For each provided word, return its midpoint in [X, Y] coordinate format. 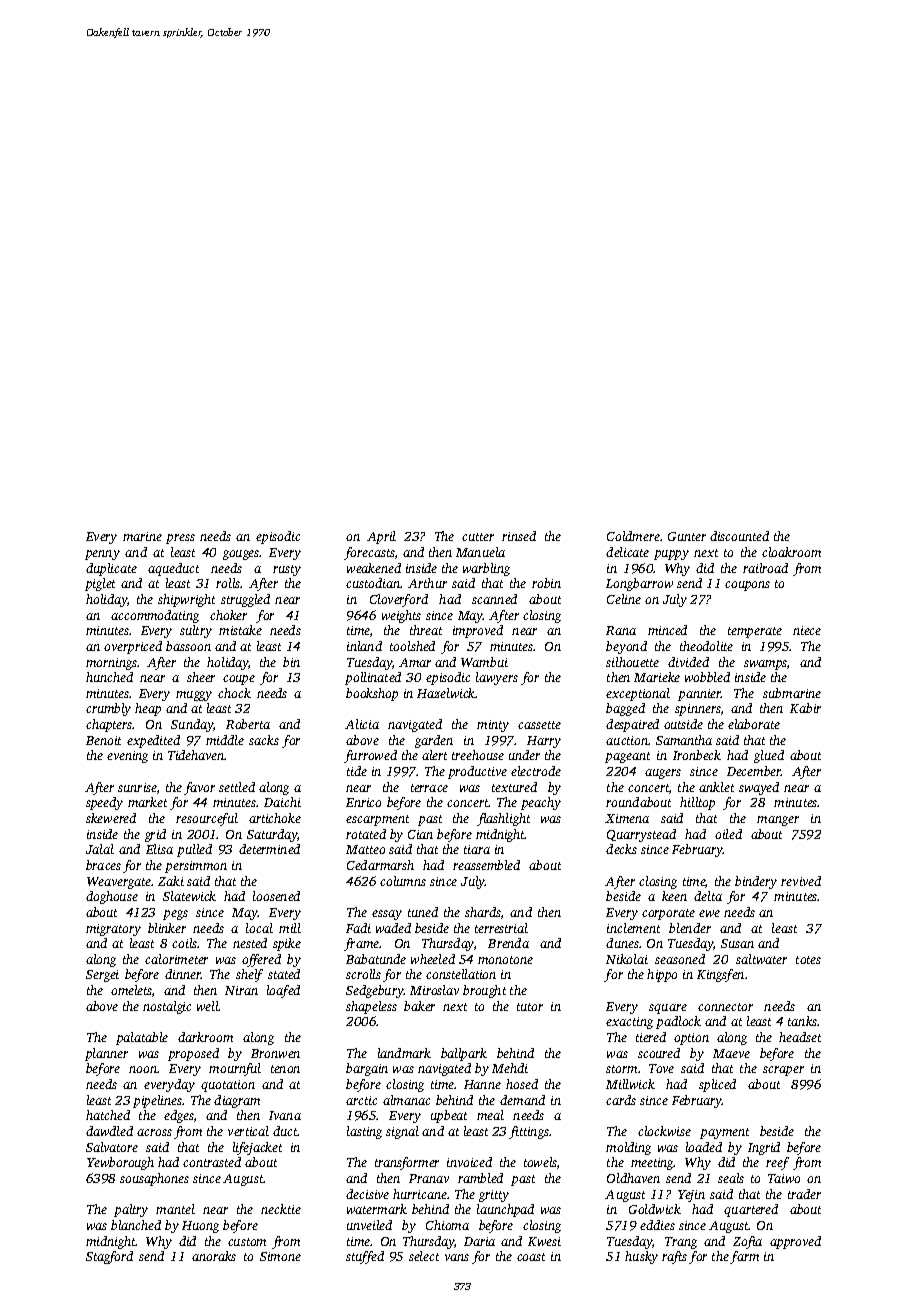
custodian [373, 583]
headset [800, 1037]
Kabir [805, 708]
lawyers [497, 678]
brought [484, 991]
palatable [142, 1038]
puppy [671, 555]
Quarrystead [641, 835]
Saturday [272, 835]
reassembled [486, 865]
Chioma [447, 1225]
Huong [200, 1227]
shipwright [186, 600]
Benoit [103, 740]
